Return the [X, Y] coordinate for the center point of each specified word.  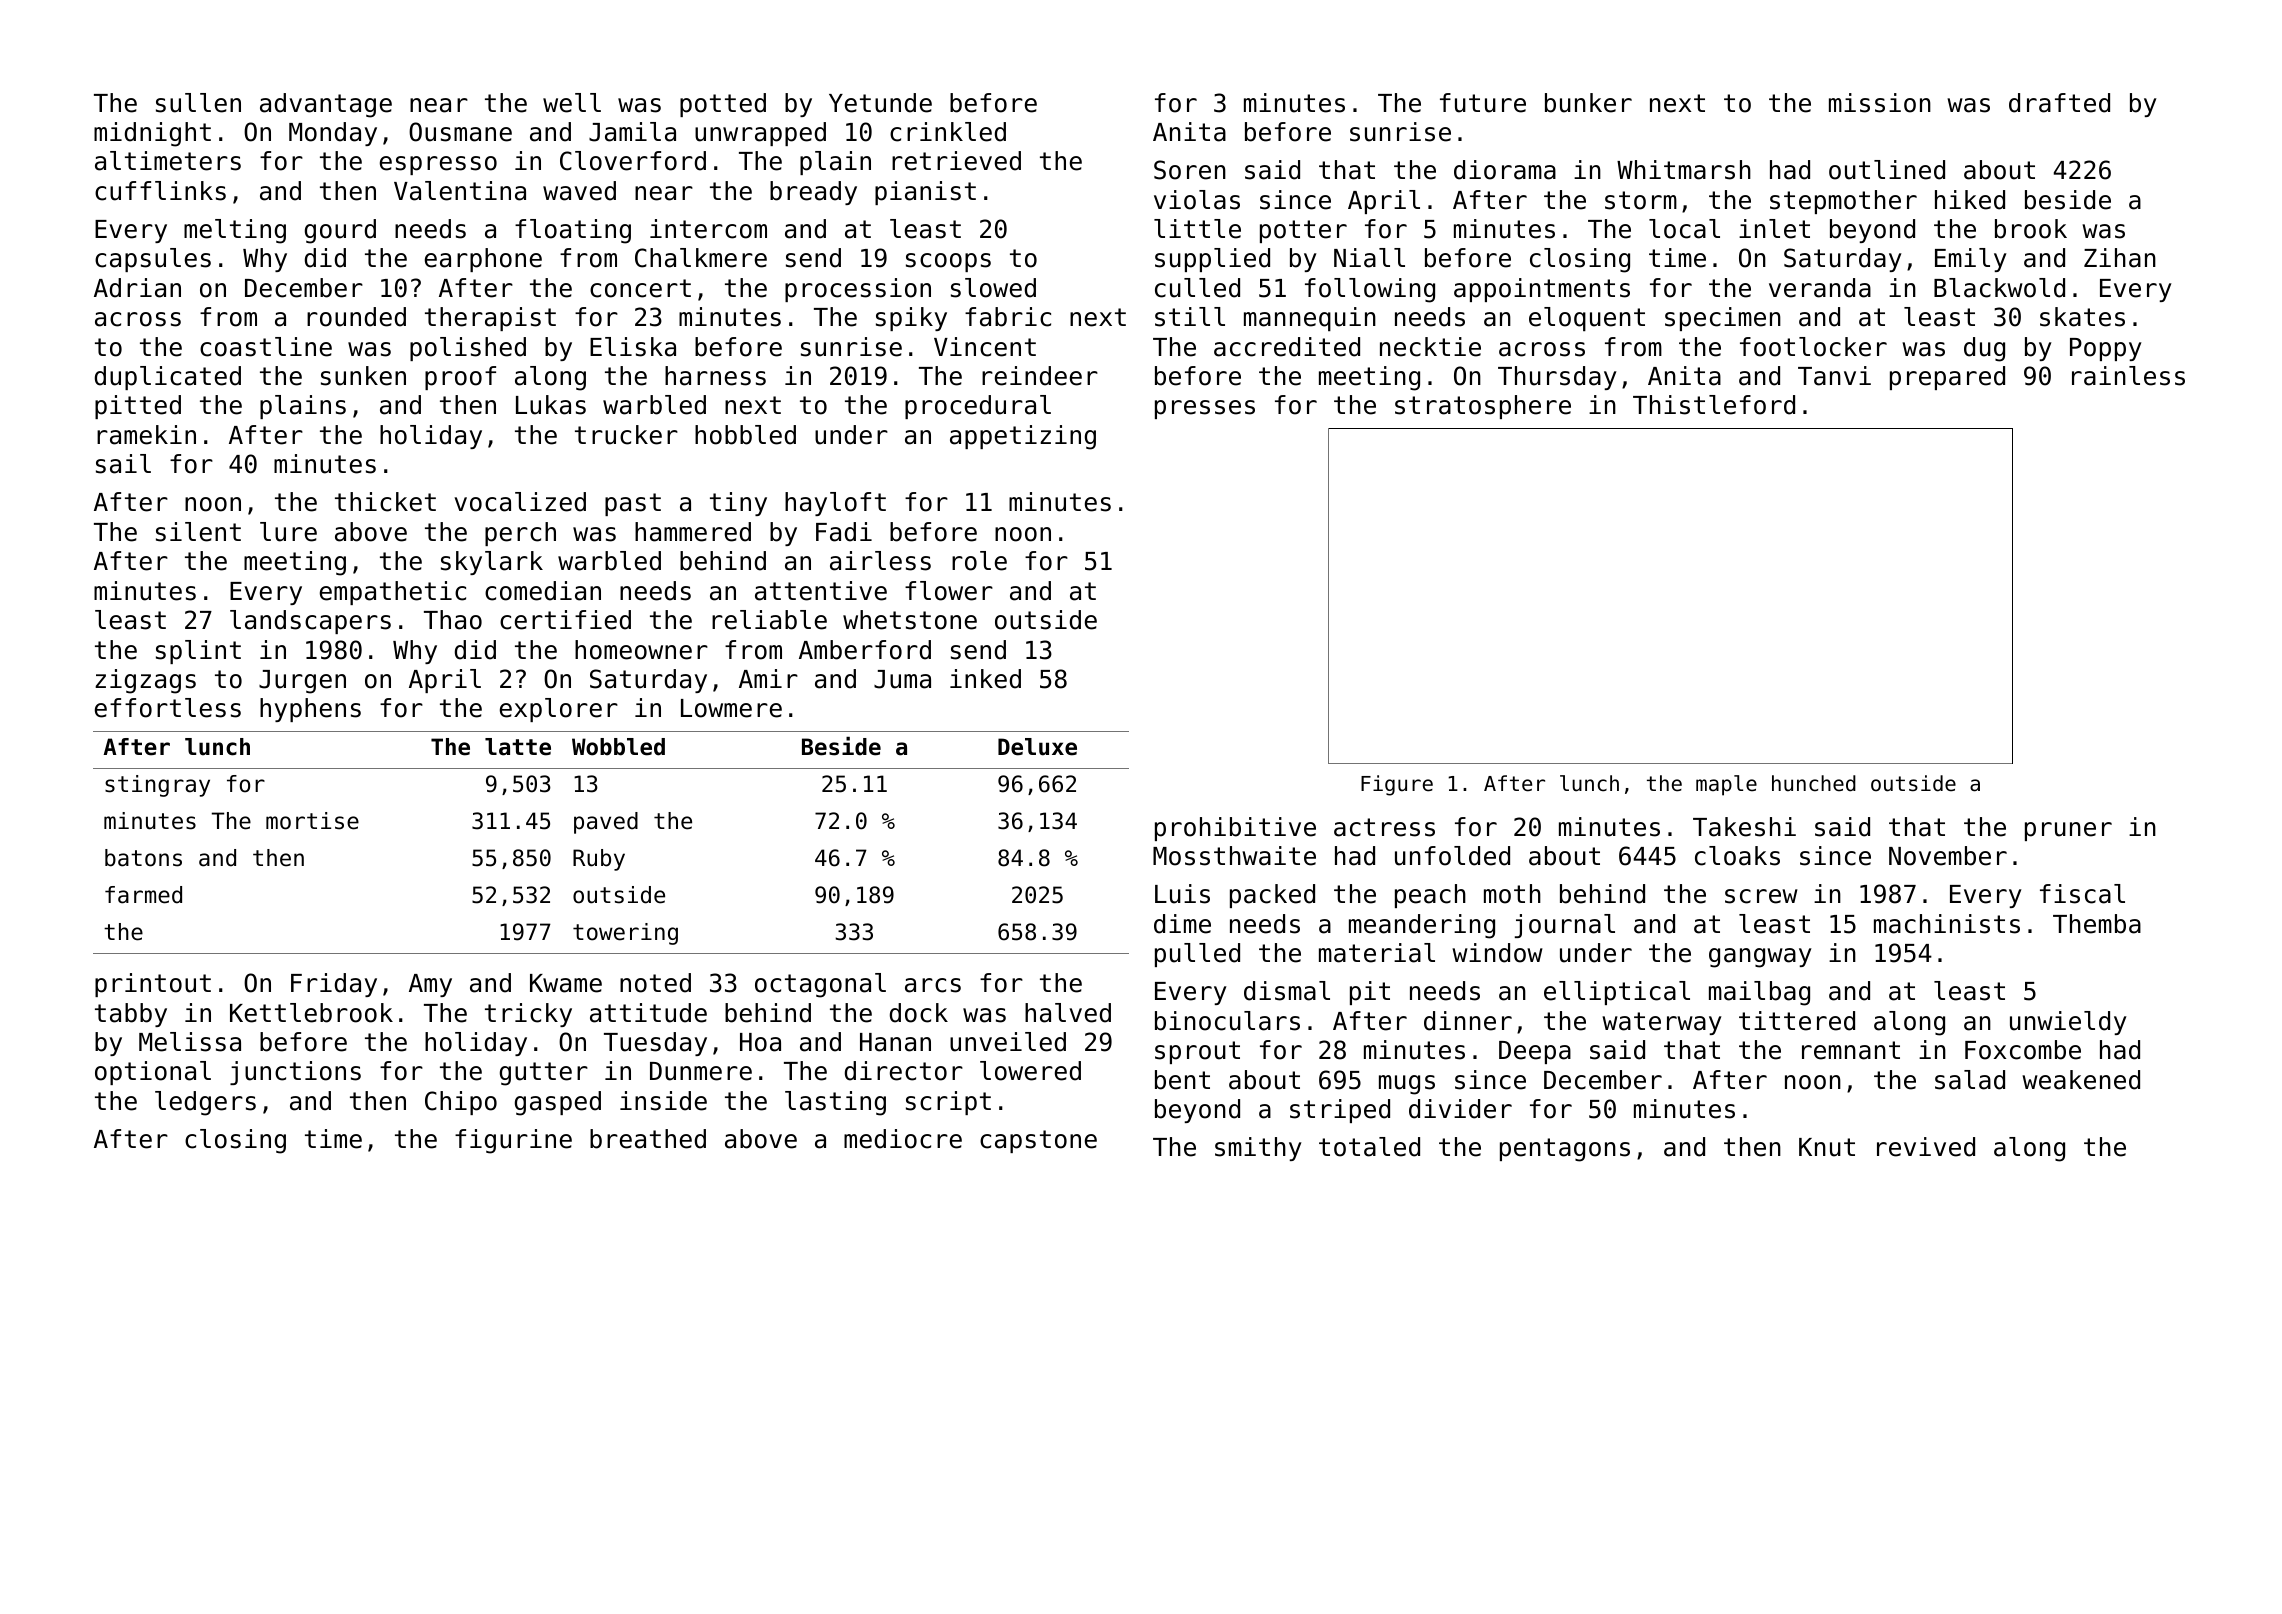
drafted [2059, 103]
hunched [1814, 783]
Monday [333, 134]
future [1483, 103]
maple [1726, 785]
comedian [543, 591]
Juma [902, 679]
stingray [157, 786]
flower [949, 591]
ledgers [205, 1103]
